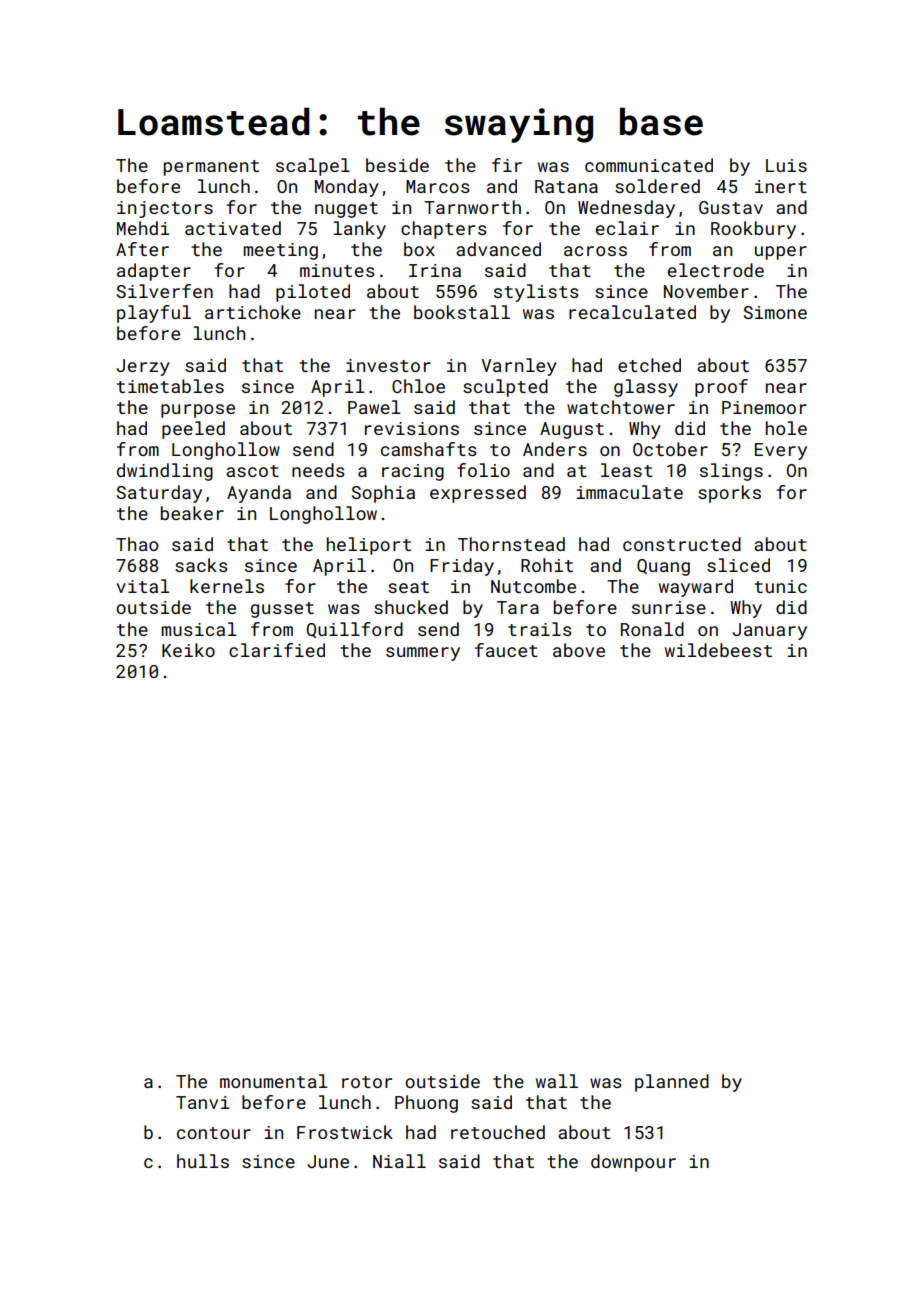 The image size is (924, 1311). I want to click on retouched, so click(498, 1132).
